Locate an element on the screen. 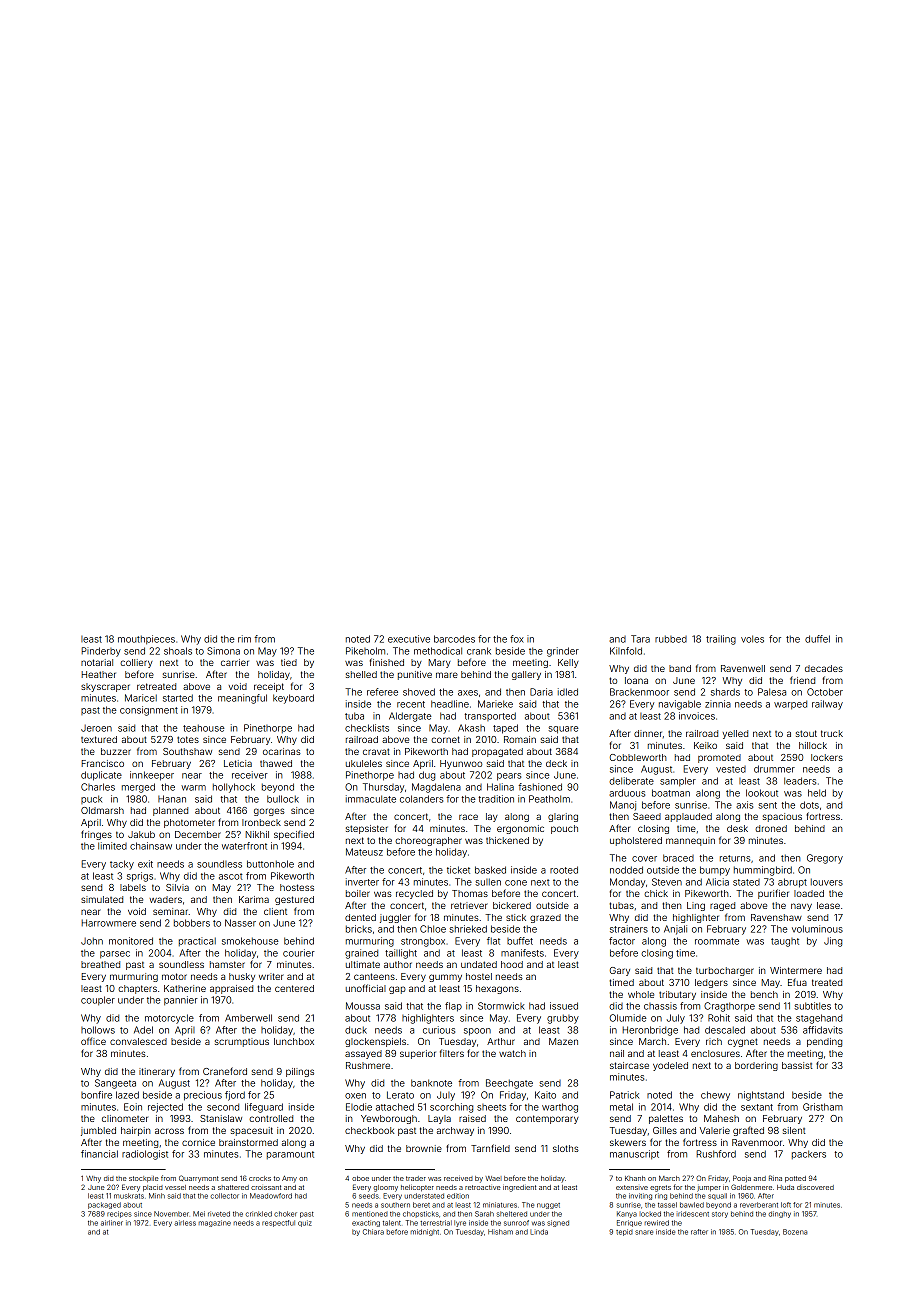 This screenshot has height=1308, width=924. voluminous is located at coordinates (817, 929).
